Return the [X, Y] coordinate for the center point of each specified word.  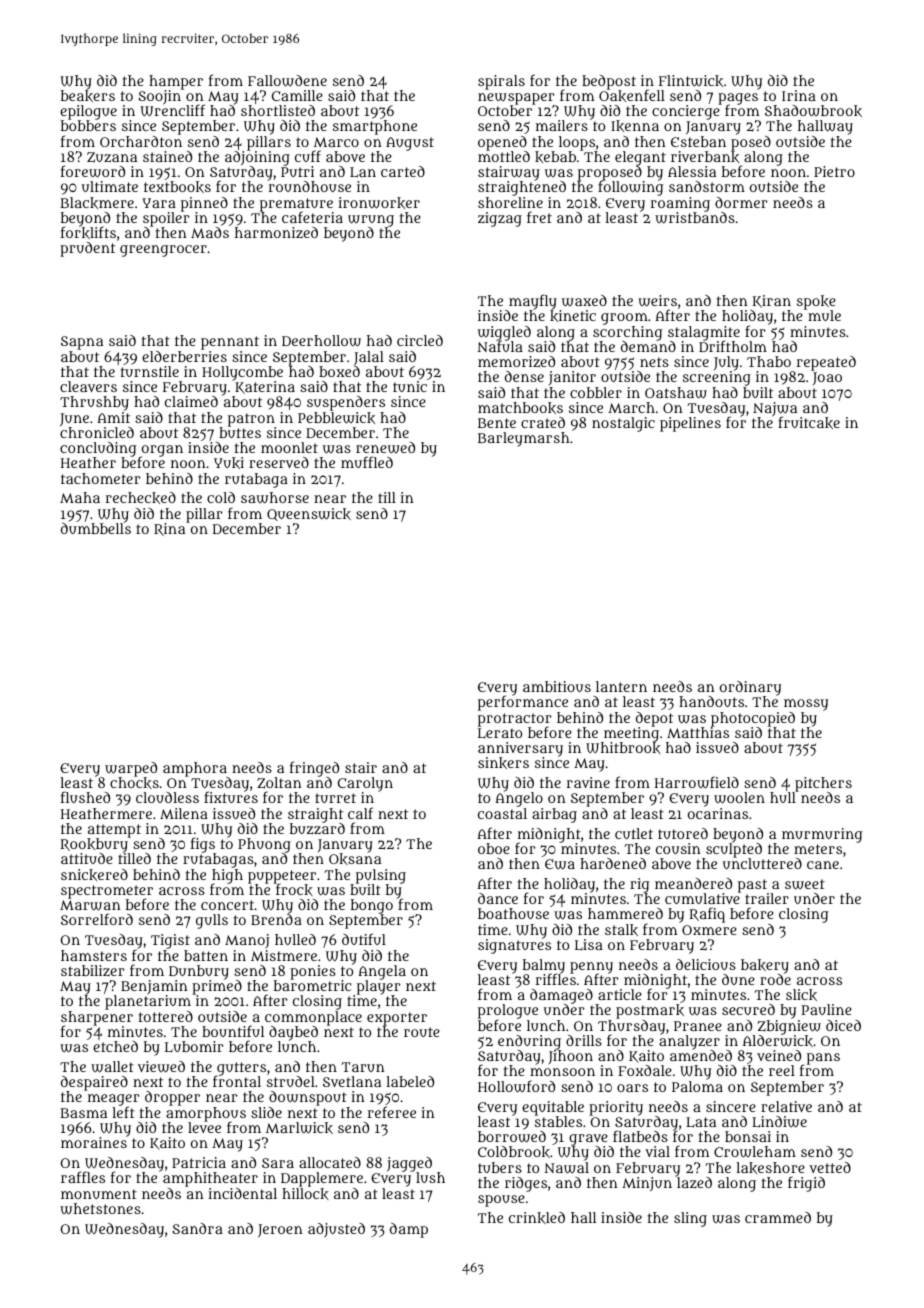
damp [409, 1230]
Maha [80, 497]
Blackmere [97, 203]
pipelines [690, 424]
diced [843, 1025]
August [410, 144]
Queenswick [309, 514]
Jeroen [280, 1230]
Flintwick [691, 81]
